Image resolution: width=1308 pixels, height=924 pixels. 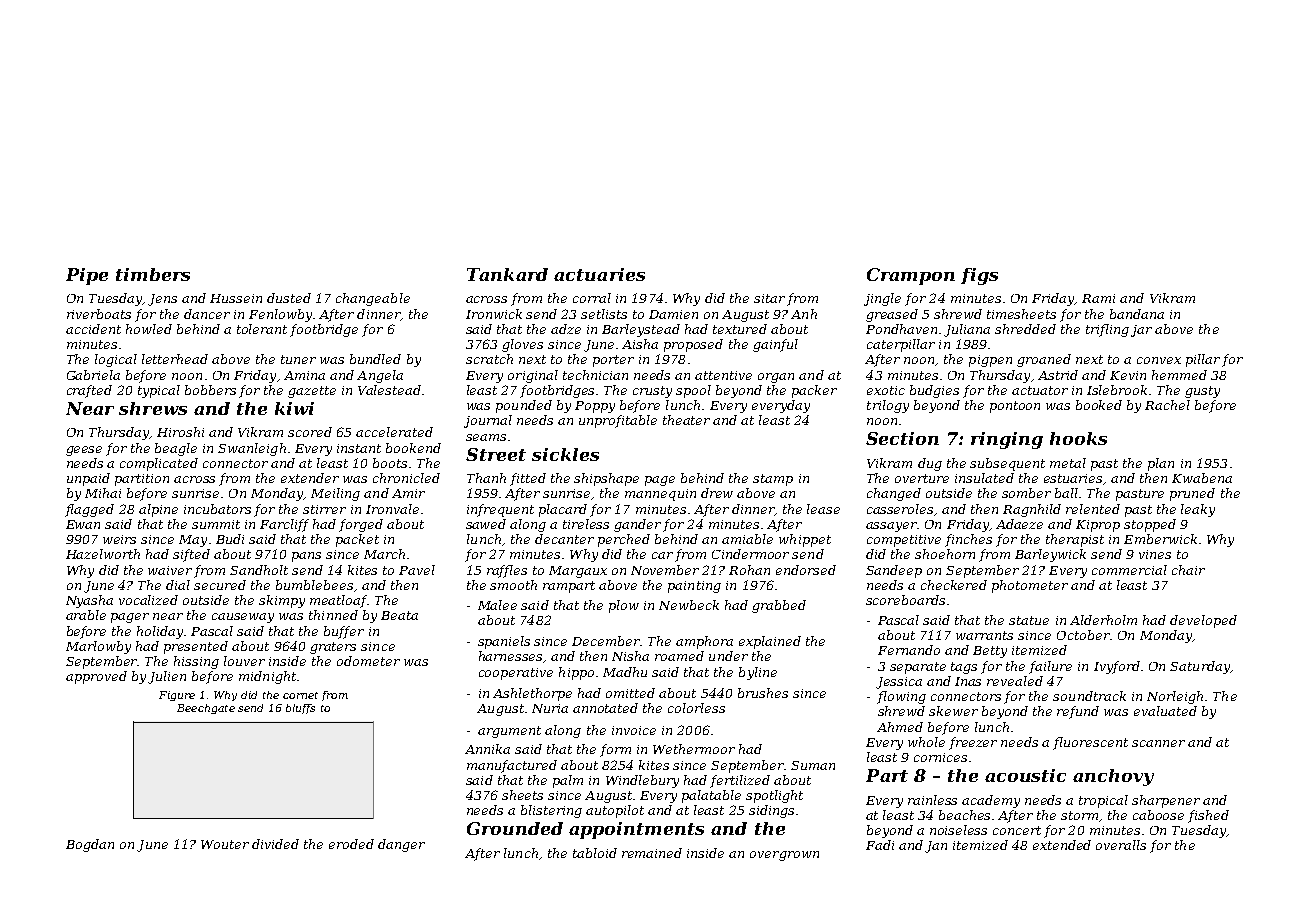 I want to click on Section, so click(x=902, y=438).
